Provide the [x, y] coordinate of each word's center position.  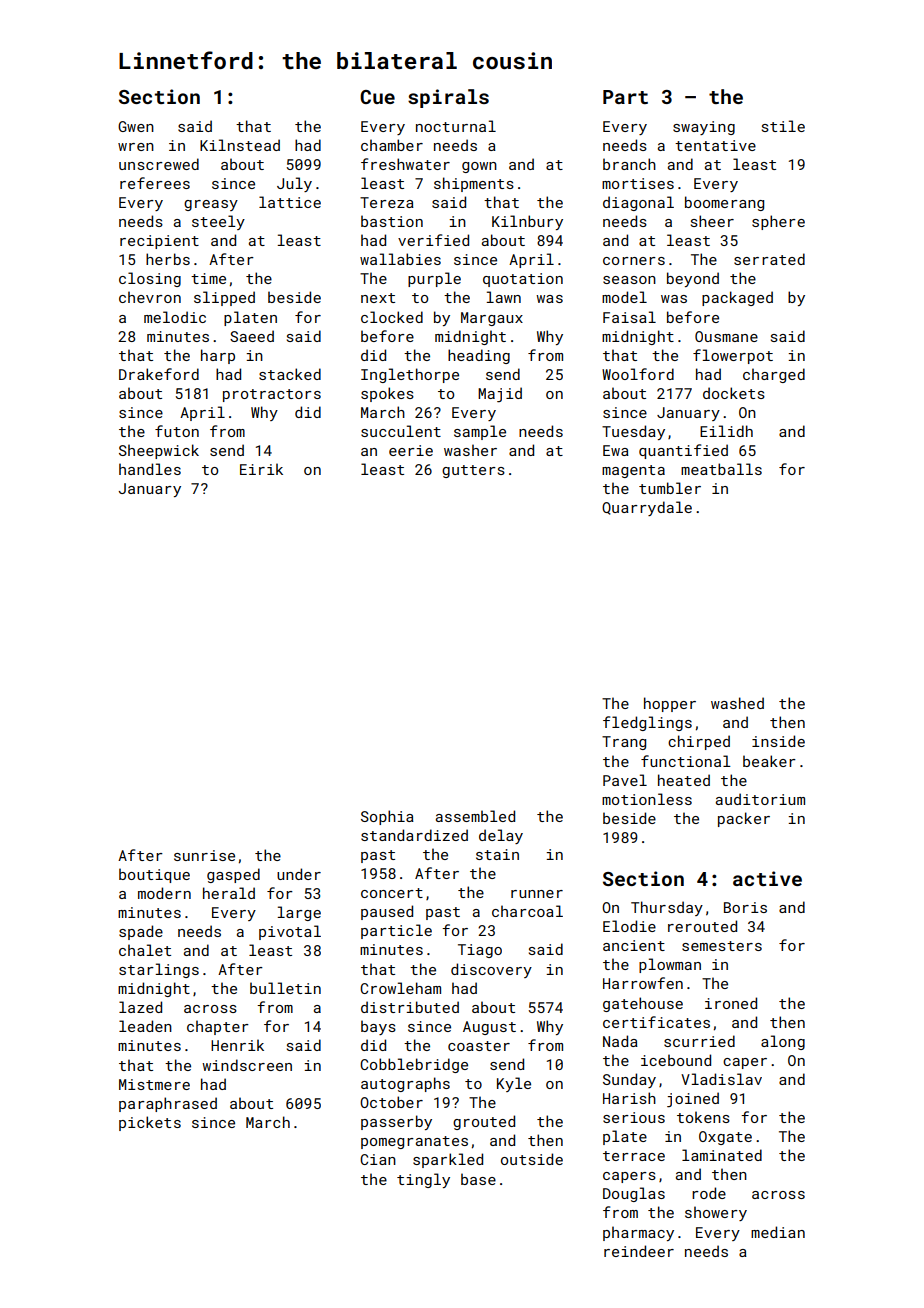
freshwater [405, 164]
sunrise [204, 855]
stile [783, 126]
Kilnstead [240, 145]
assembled [475, 816]
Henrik [237, 1045]
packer [744, 819]
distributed [410, 1007]
